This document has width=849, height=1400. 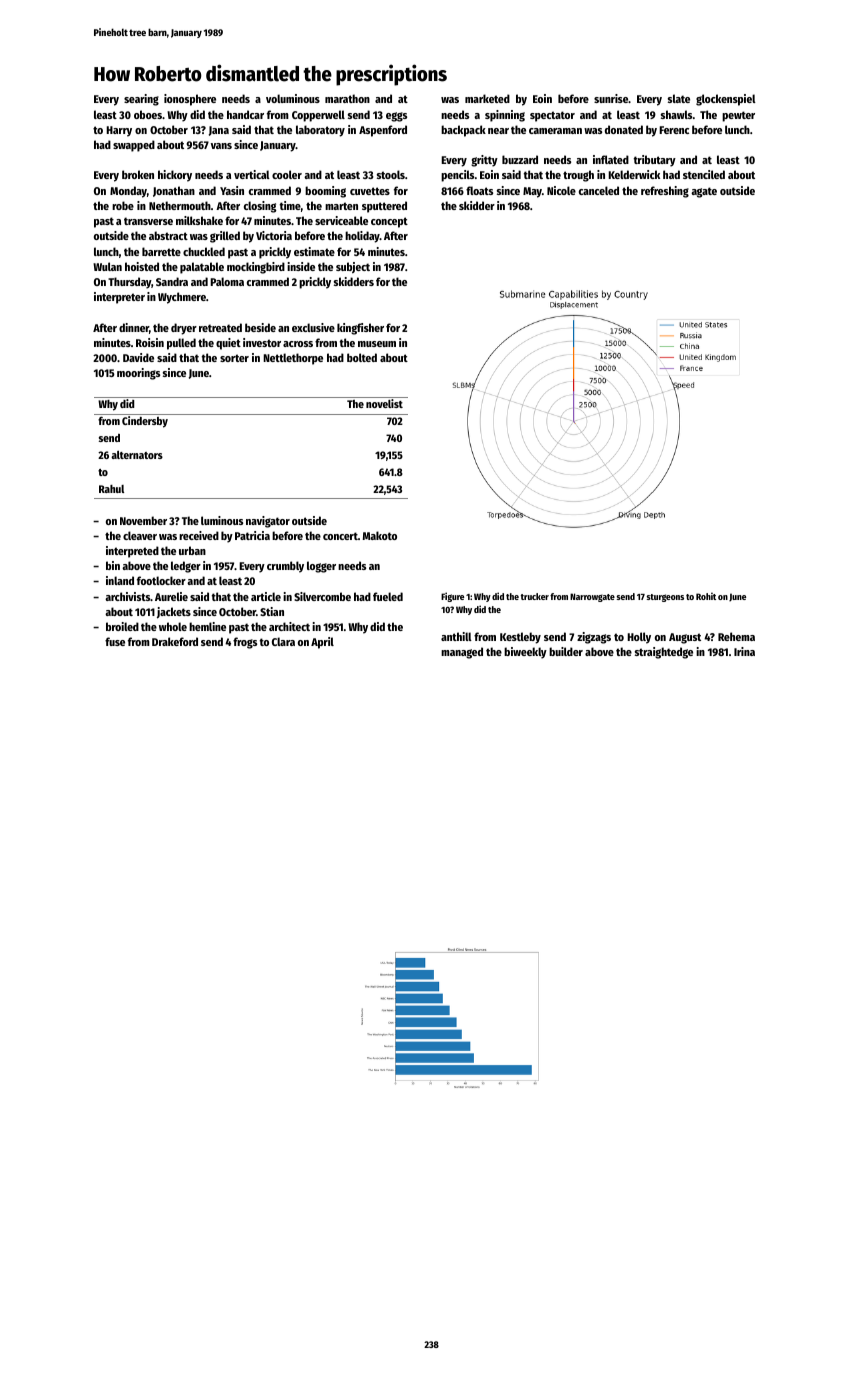 I want to click on trucker, so click(x=535, y=596).
